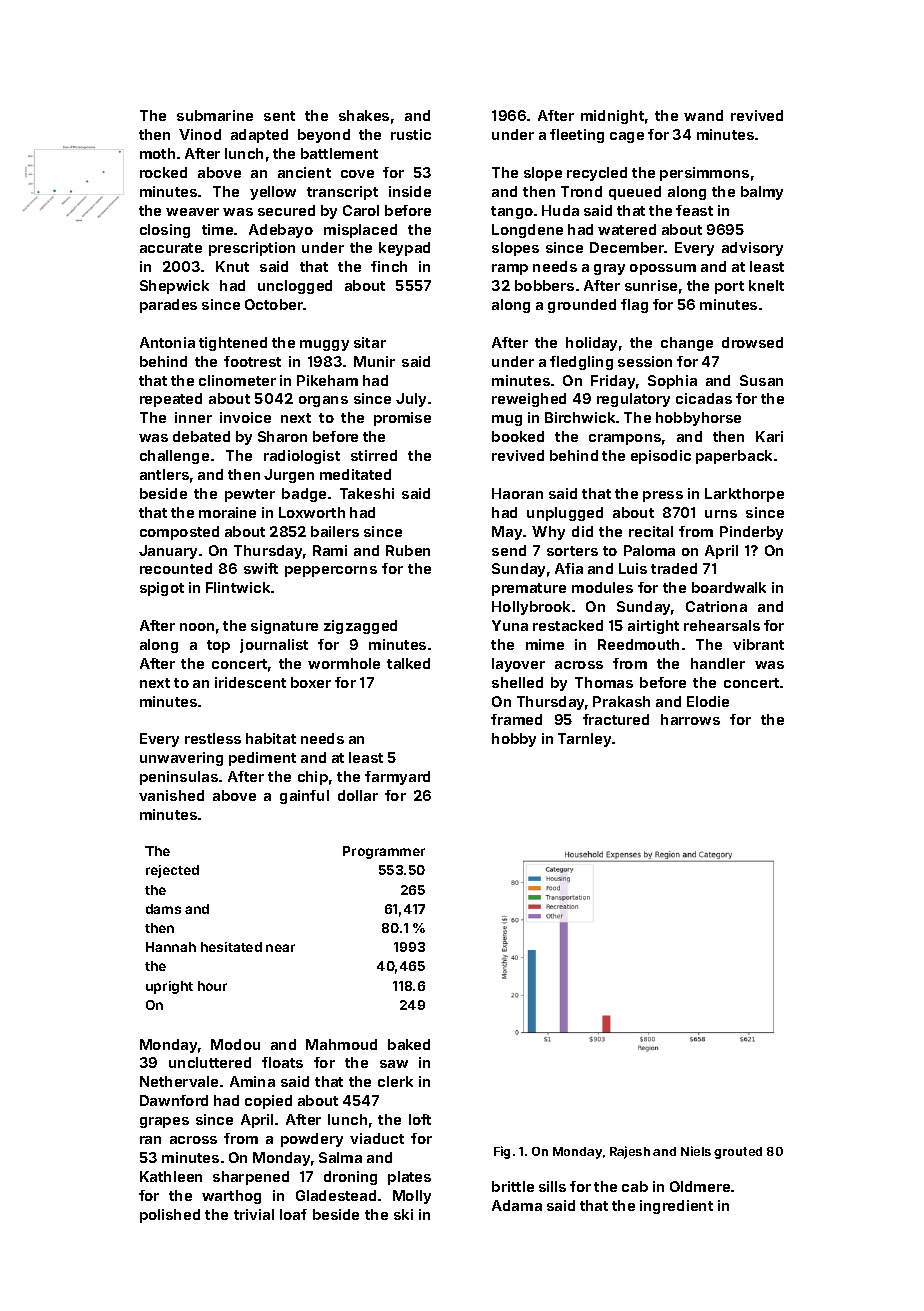  What do you see at coordinates (384, 852) in the page?
I see `Programmer` at bounding box center [384, 852].
